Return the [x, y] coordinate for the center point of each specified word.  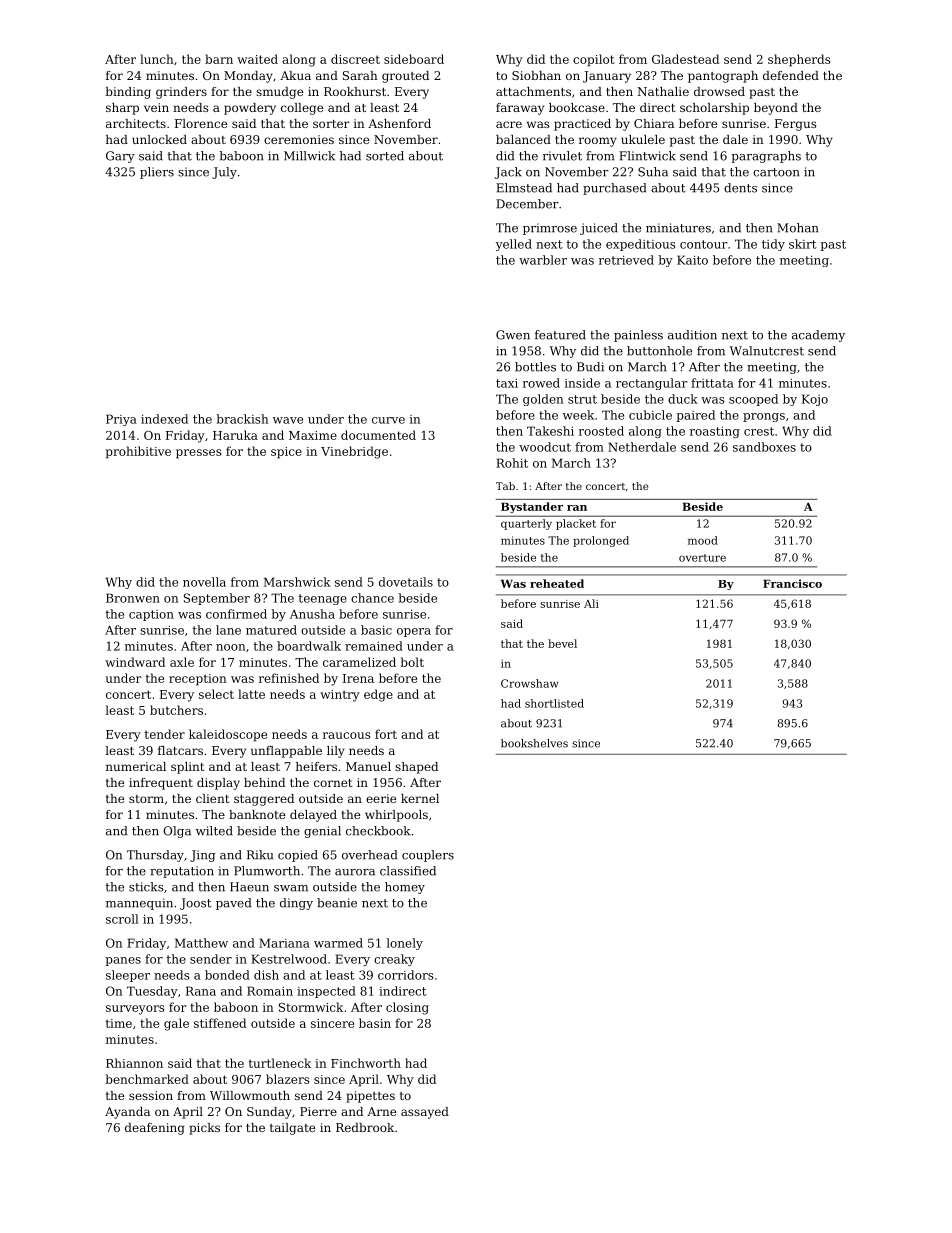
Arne [381, 1111]
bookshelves [534, 743]
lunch [157, 59]
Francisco [792, 583]
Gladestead [685, 59]
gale [176, 1024]
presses [198, 454]
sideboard [414, 59]
